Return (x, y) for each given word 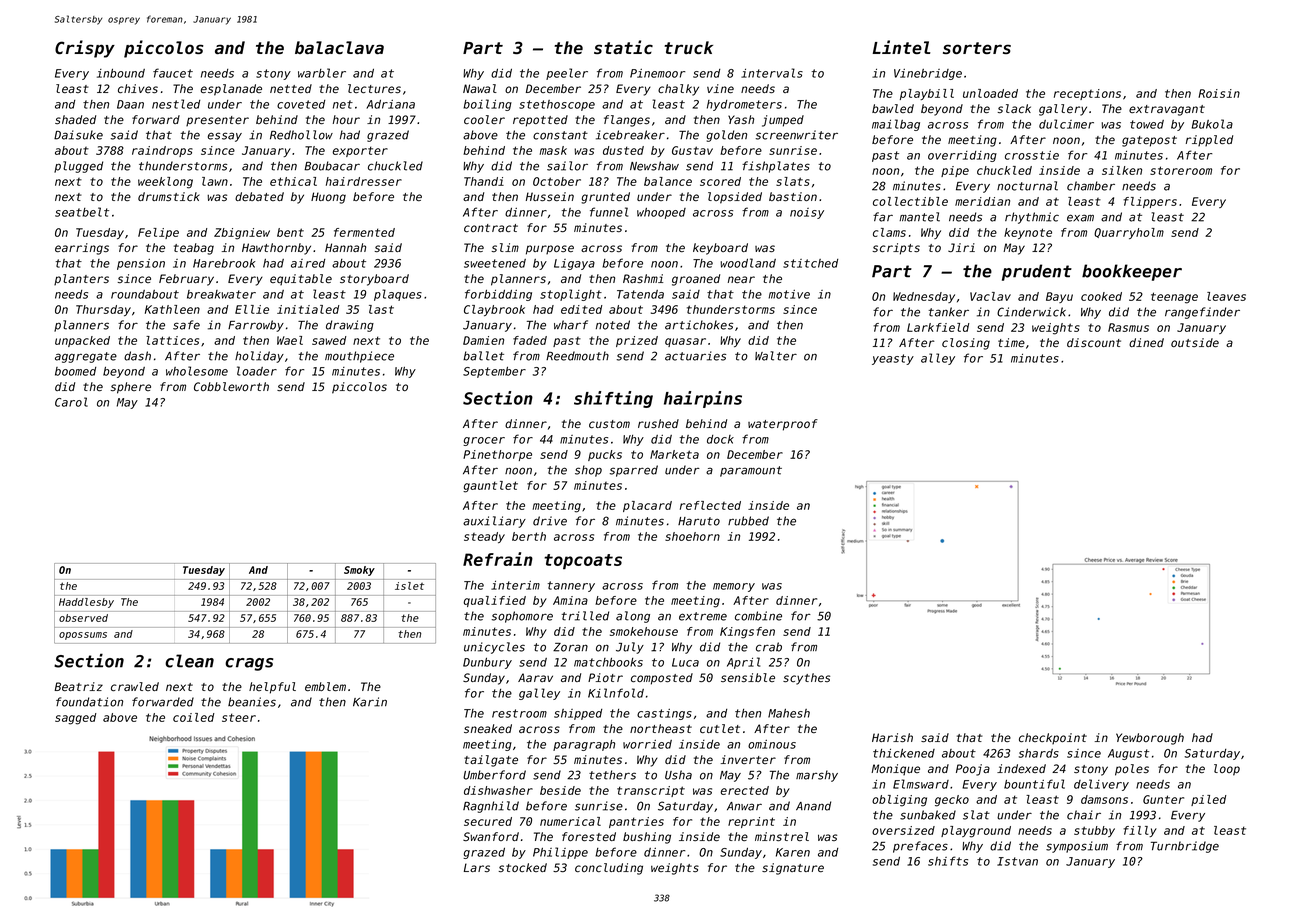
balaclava (339, 47)
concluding (609, 869)
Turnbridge (1185, 847)
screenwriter (796, 135)
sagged (76, 719)
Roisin (1219, 93)
